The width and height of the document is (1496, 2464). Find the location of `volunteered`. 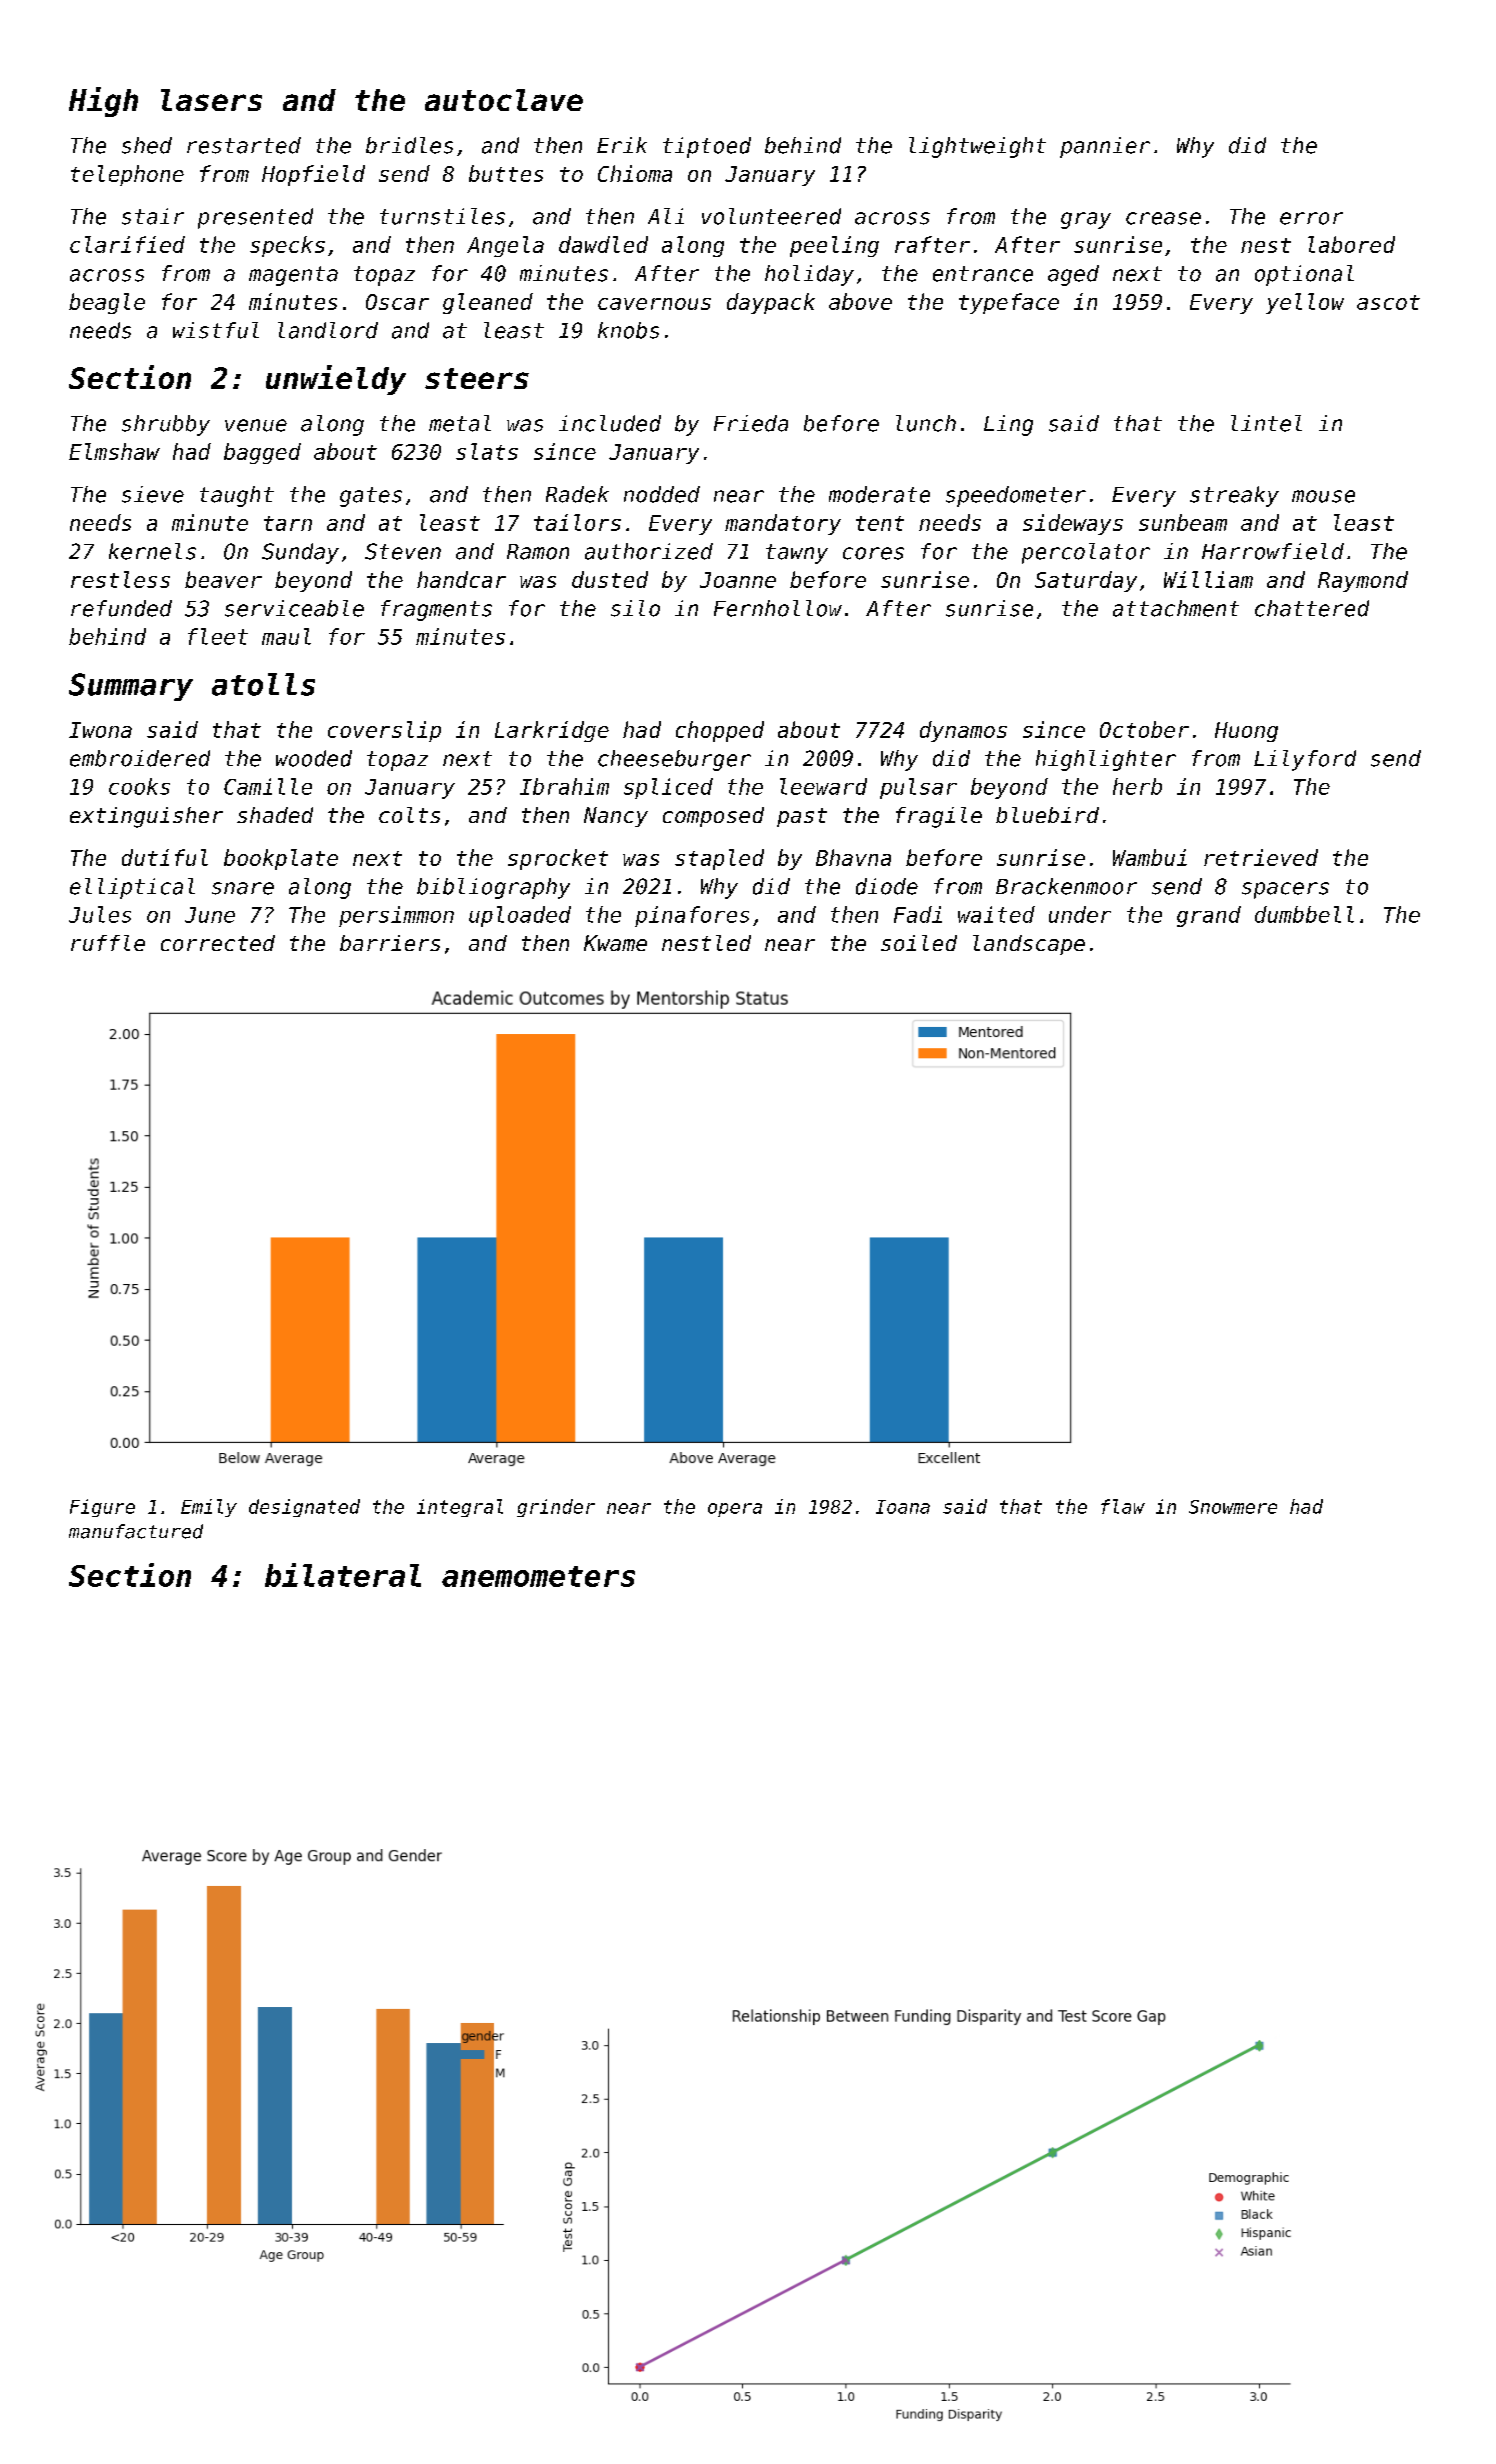

volunteered is located at coordinates (771, 216).
